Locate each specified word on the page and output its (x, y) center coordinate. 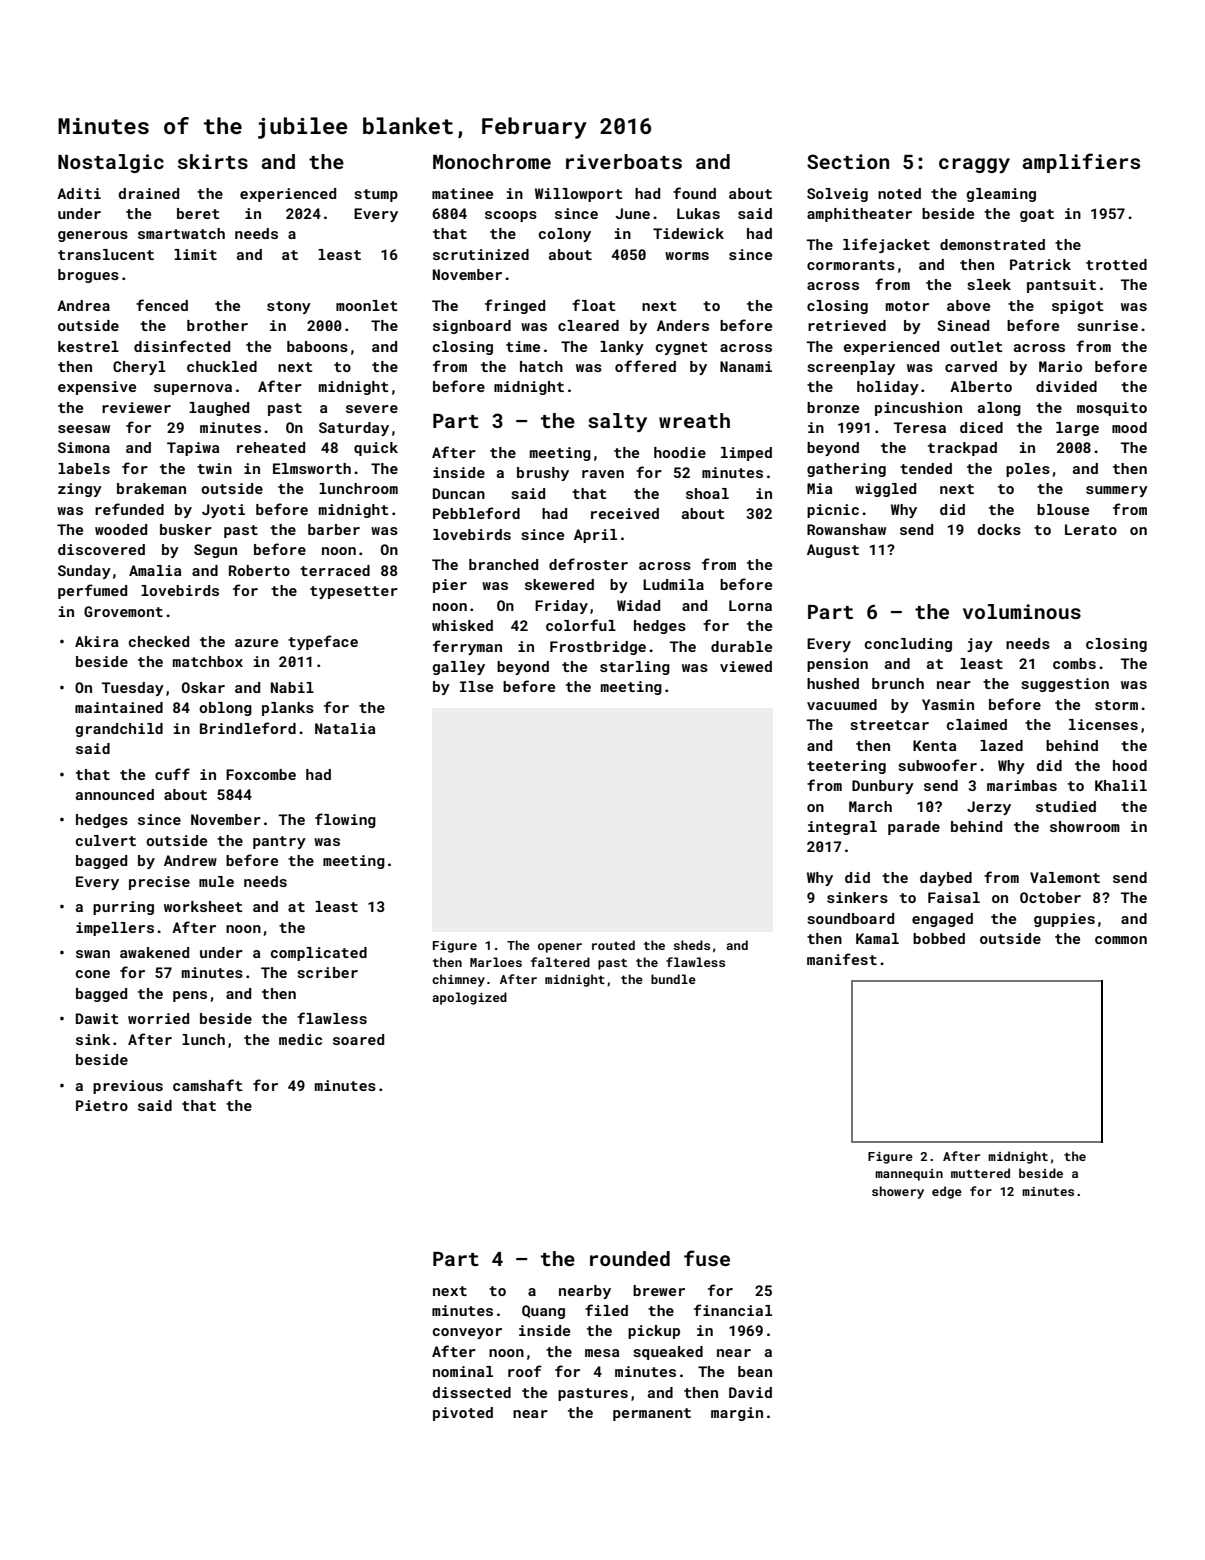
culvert (106, 840)
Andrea (83, 305)
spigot (1078, 307)
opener (560, 948)
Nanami (746, 366)
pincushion (918, 409)
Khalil (1121, 785)
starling (635, 668)
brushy (543, 474)
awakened (154, 952)
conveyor (467, 1333)
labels (84, 468)
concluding (908, 645)
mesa (602, 1353)
